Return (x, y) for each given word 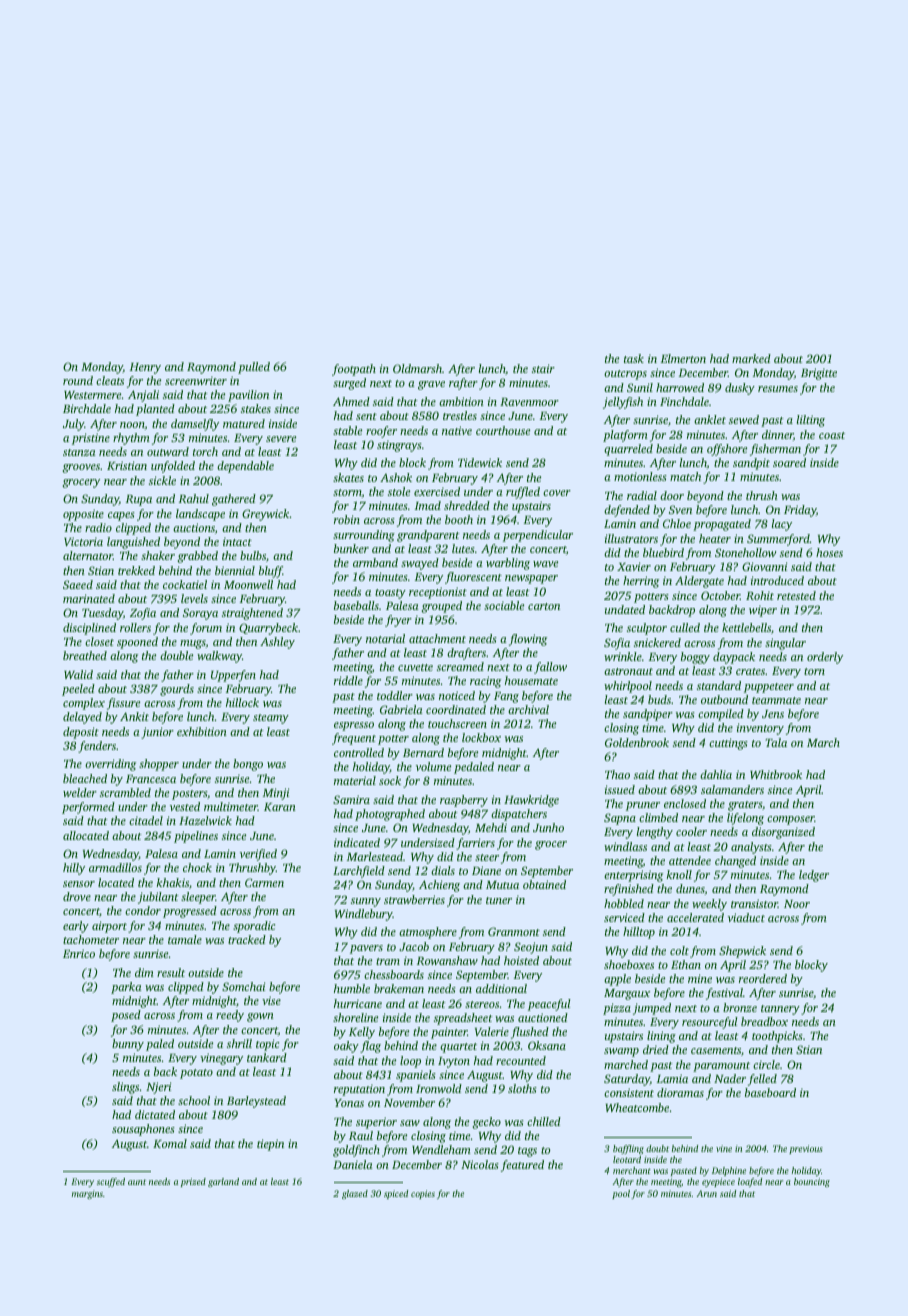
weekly (709, 905)
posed (126, 1016)
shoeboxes (629, 964)
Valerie (492, 1031)
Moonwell (248, 584)
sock (390, 780)
